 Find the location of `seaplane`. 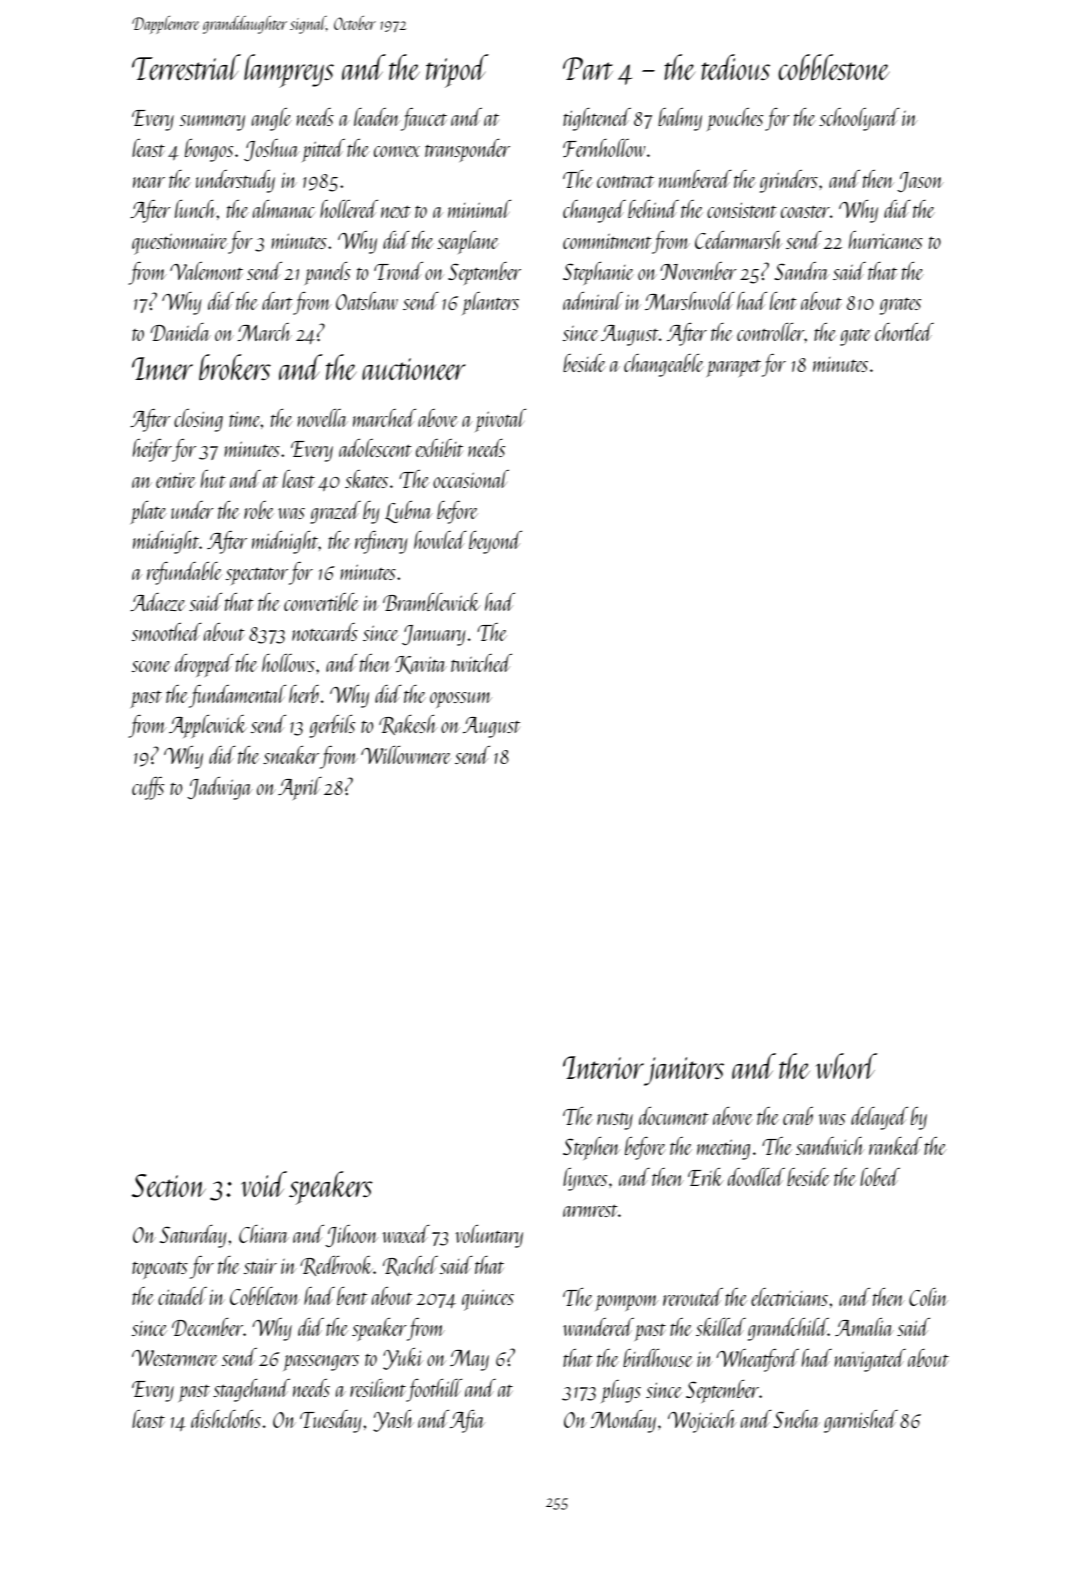

seaplane is located at coordinates (468, 242).
